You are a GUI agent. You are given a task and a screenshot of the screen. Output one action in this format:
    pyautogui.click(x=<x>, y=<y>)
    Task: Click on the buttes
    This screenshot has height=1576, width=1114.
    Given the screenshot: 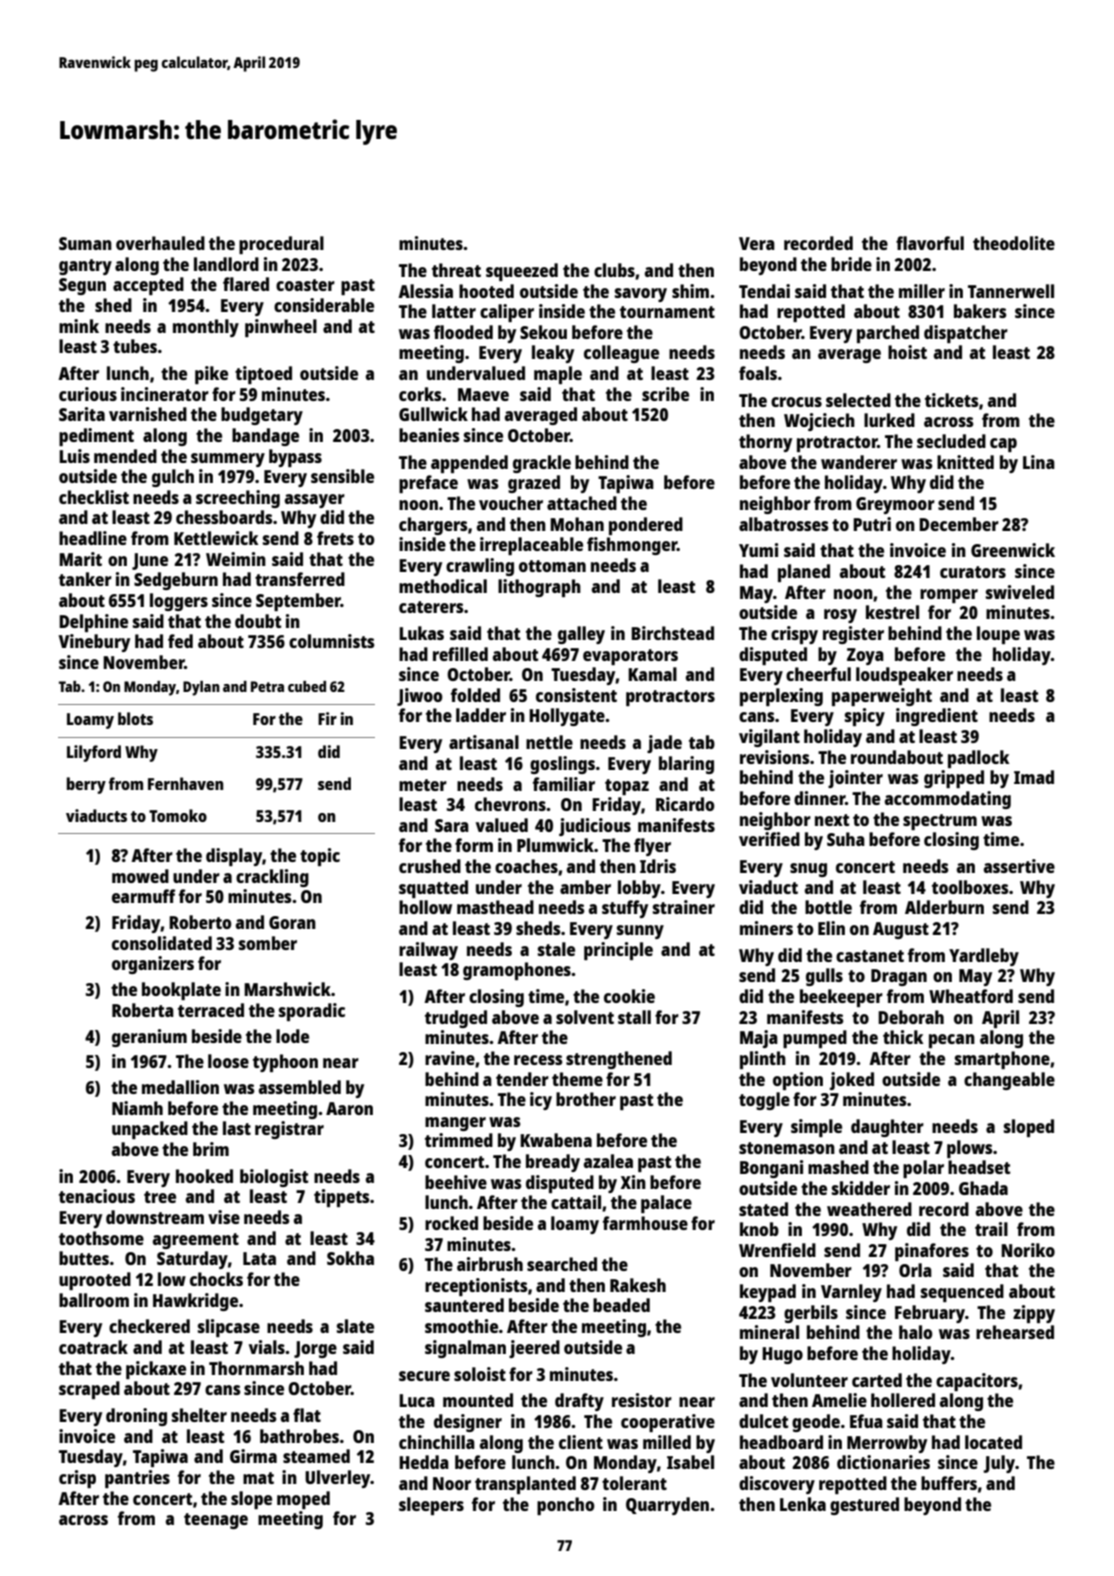 What is the action you would take?
    pyautogui.click(x=84, y=1258)
